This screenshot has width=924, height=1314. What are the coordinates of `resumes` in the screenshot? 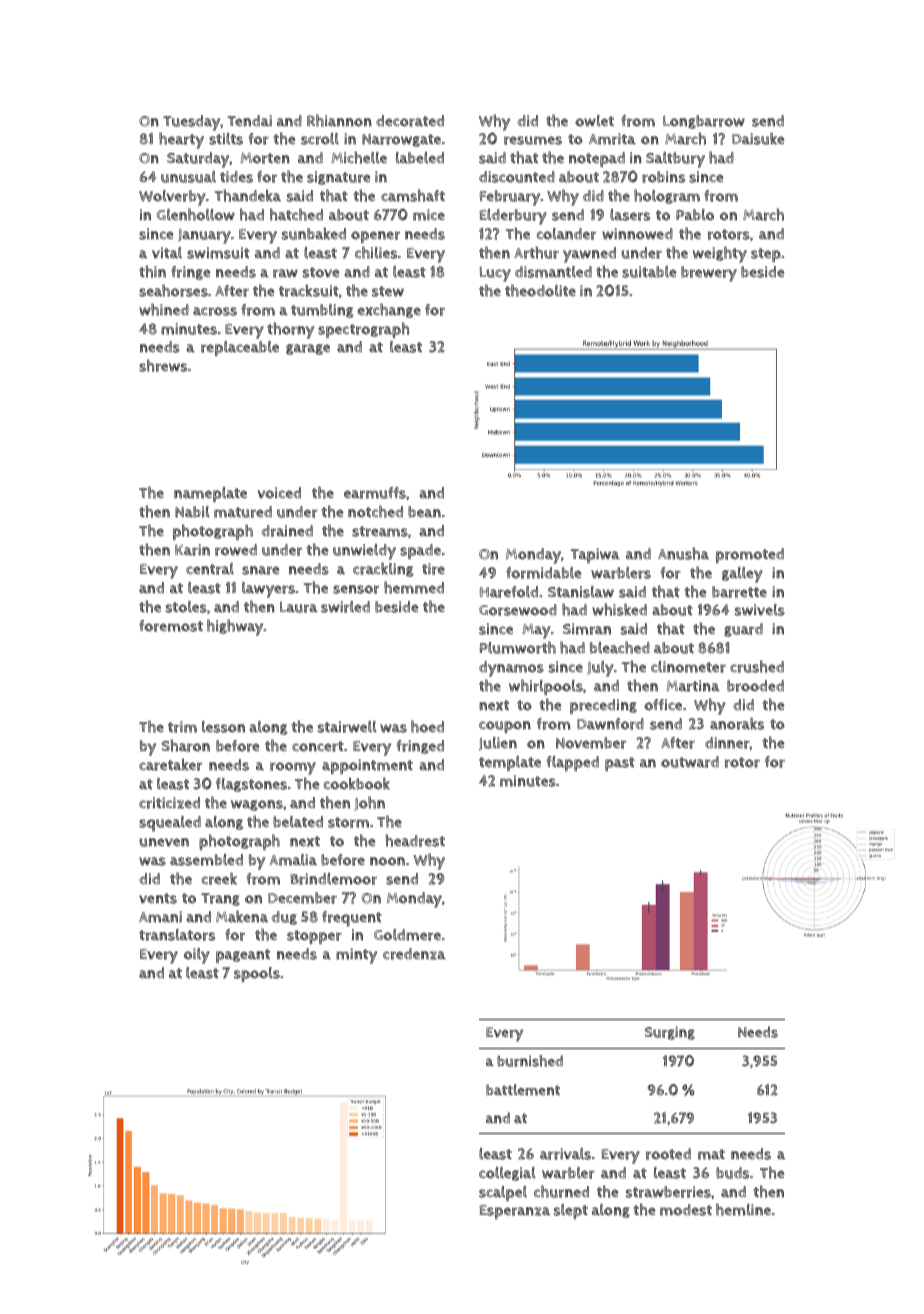 It's located at (533, 140).
